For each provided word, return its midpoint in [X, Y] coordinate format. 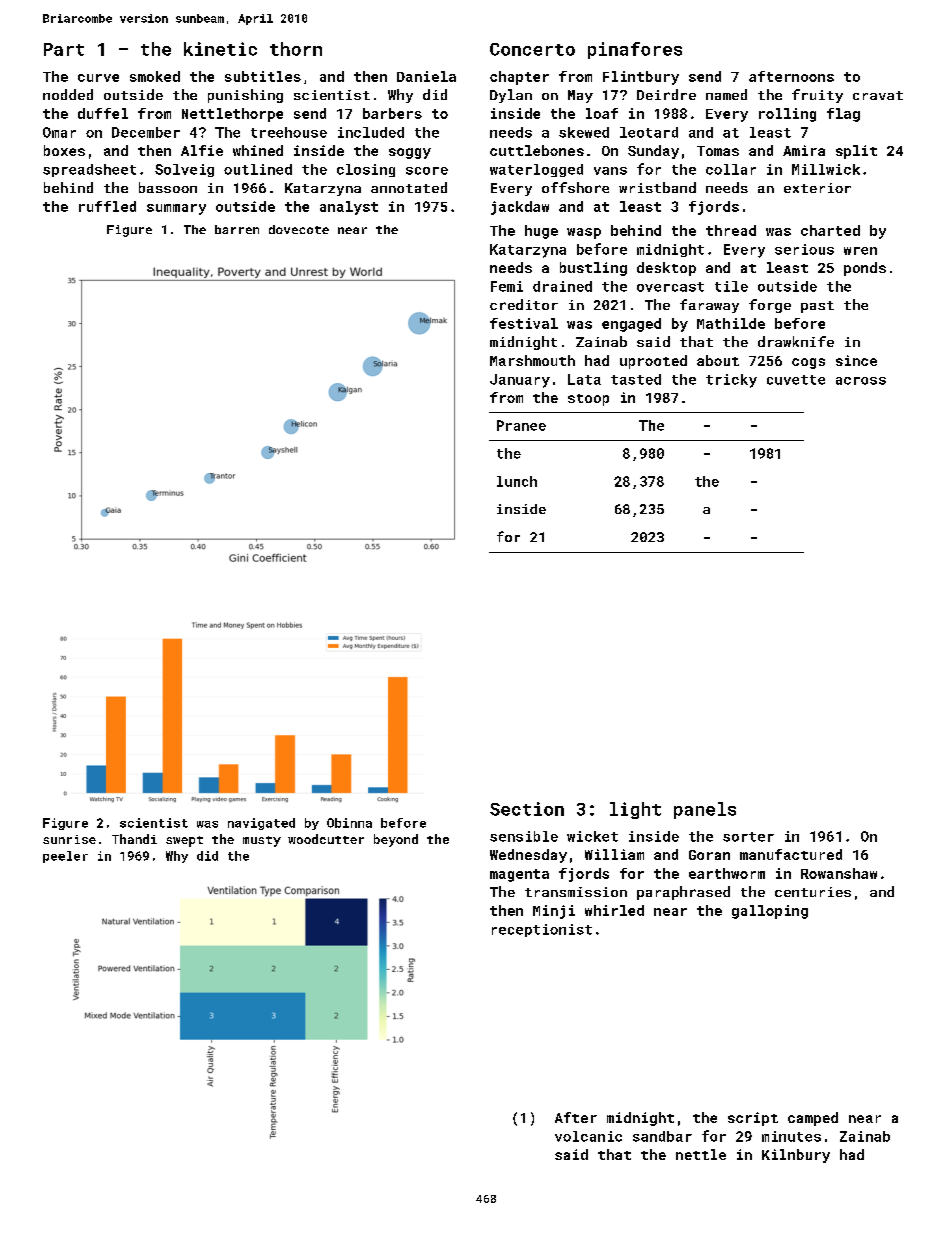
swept [184, 841]
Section [527, 809]
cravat [878, 95]
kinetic [220, 49]
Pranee [521, 425]
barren [237, 229]
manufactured [791, 854]
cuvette [796, 380]
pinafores [635, 50]
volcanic [588, 1136]
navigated [261, 824]
